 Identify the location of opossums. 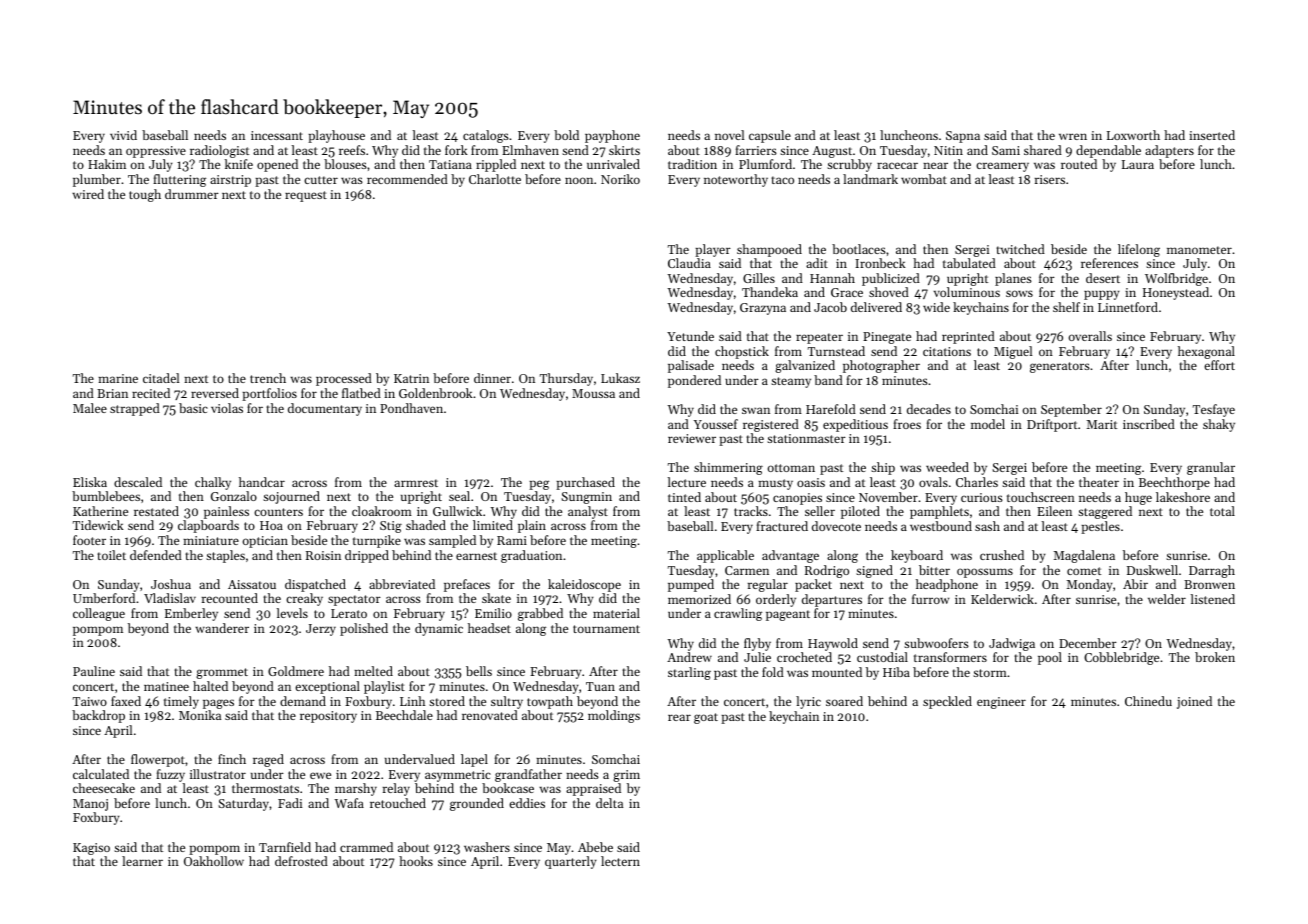
(985, 573).
